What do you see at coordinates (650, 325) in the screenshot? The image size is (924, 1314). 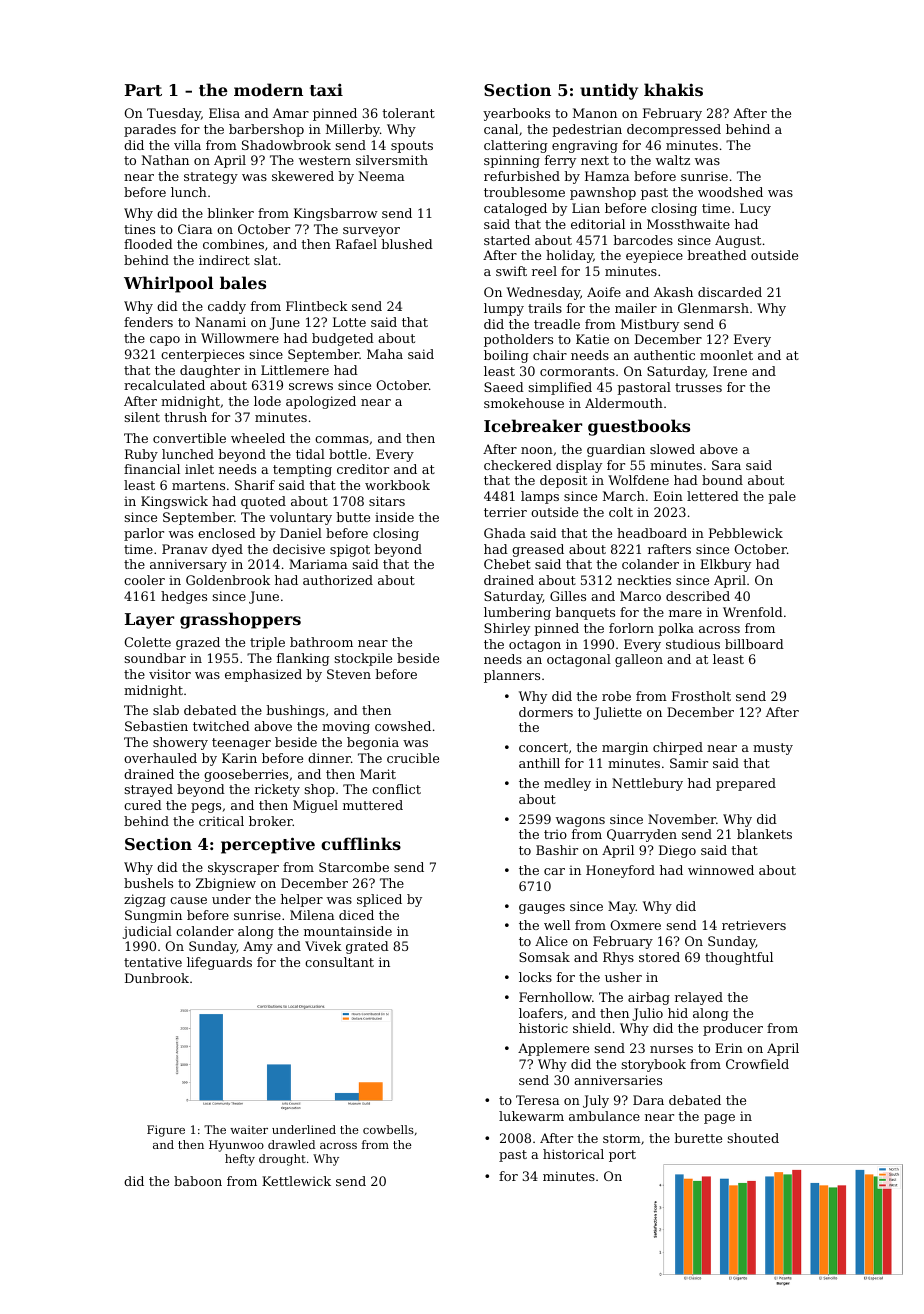 I see `Mistbury` at bounding box center [650, 325].
